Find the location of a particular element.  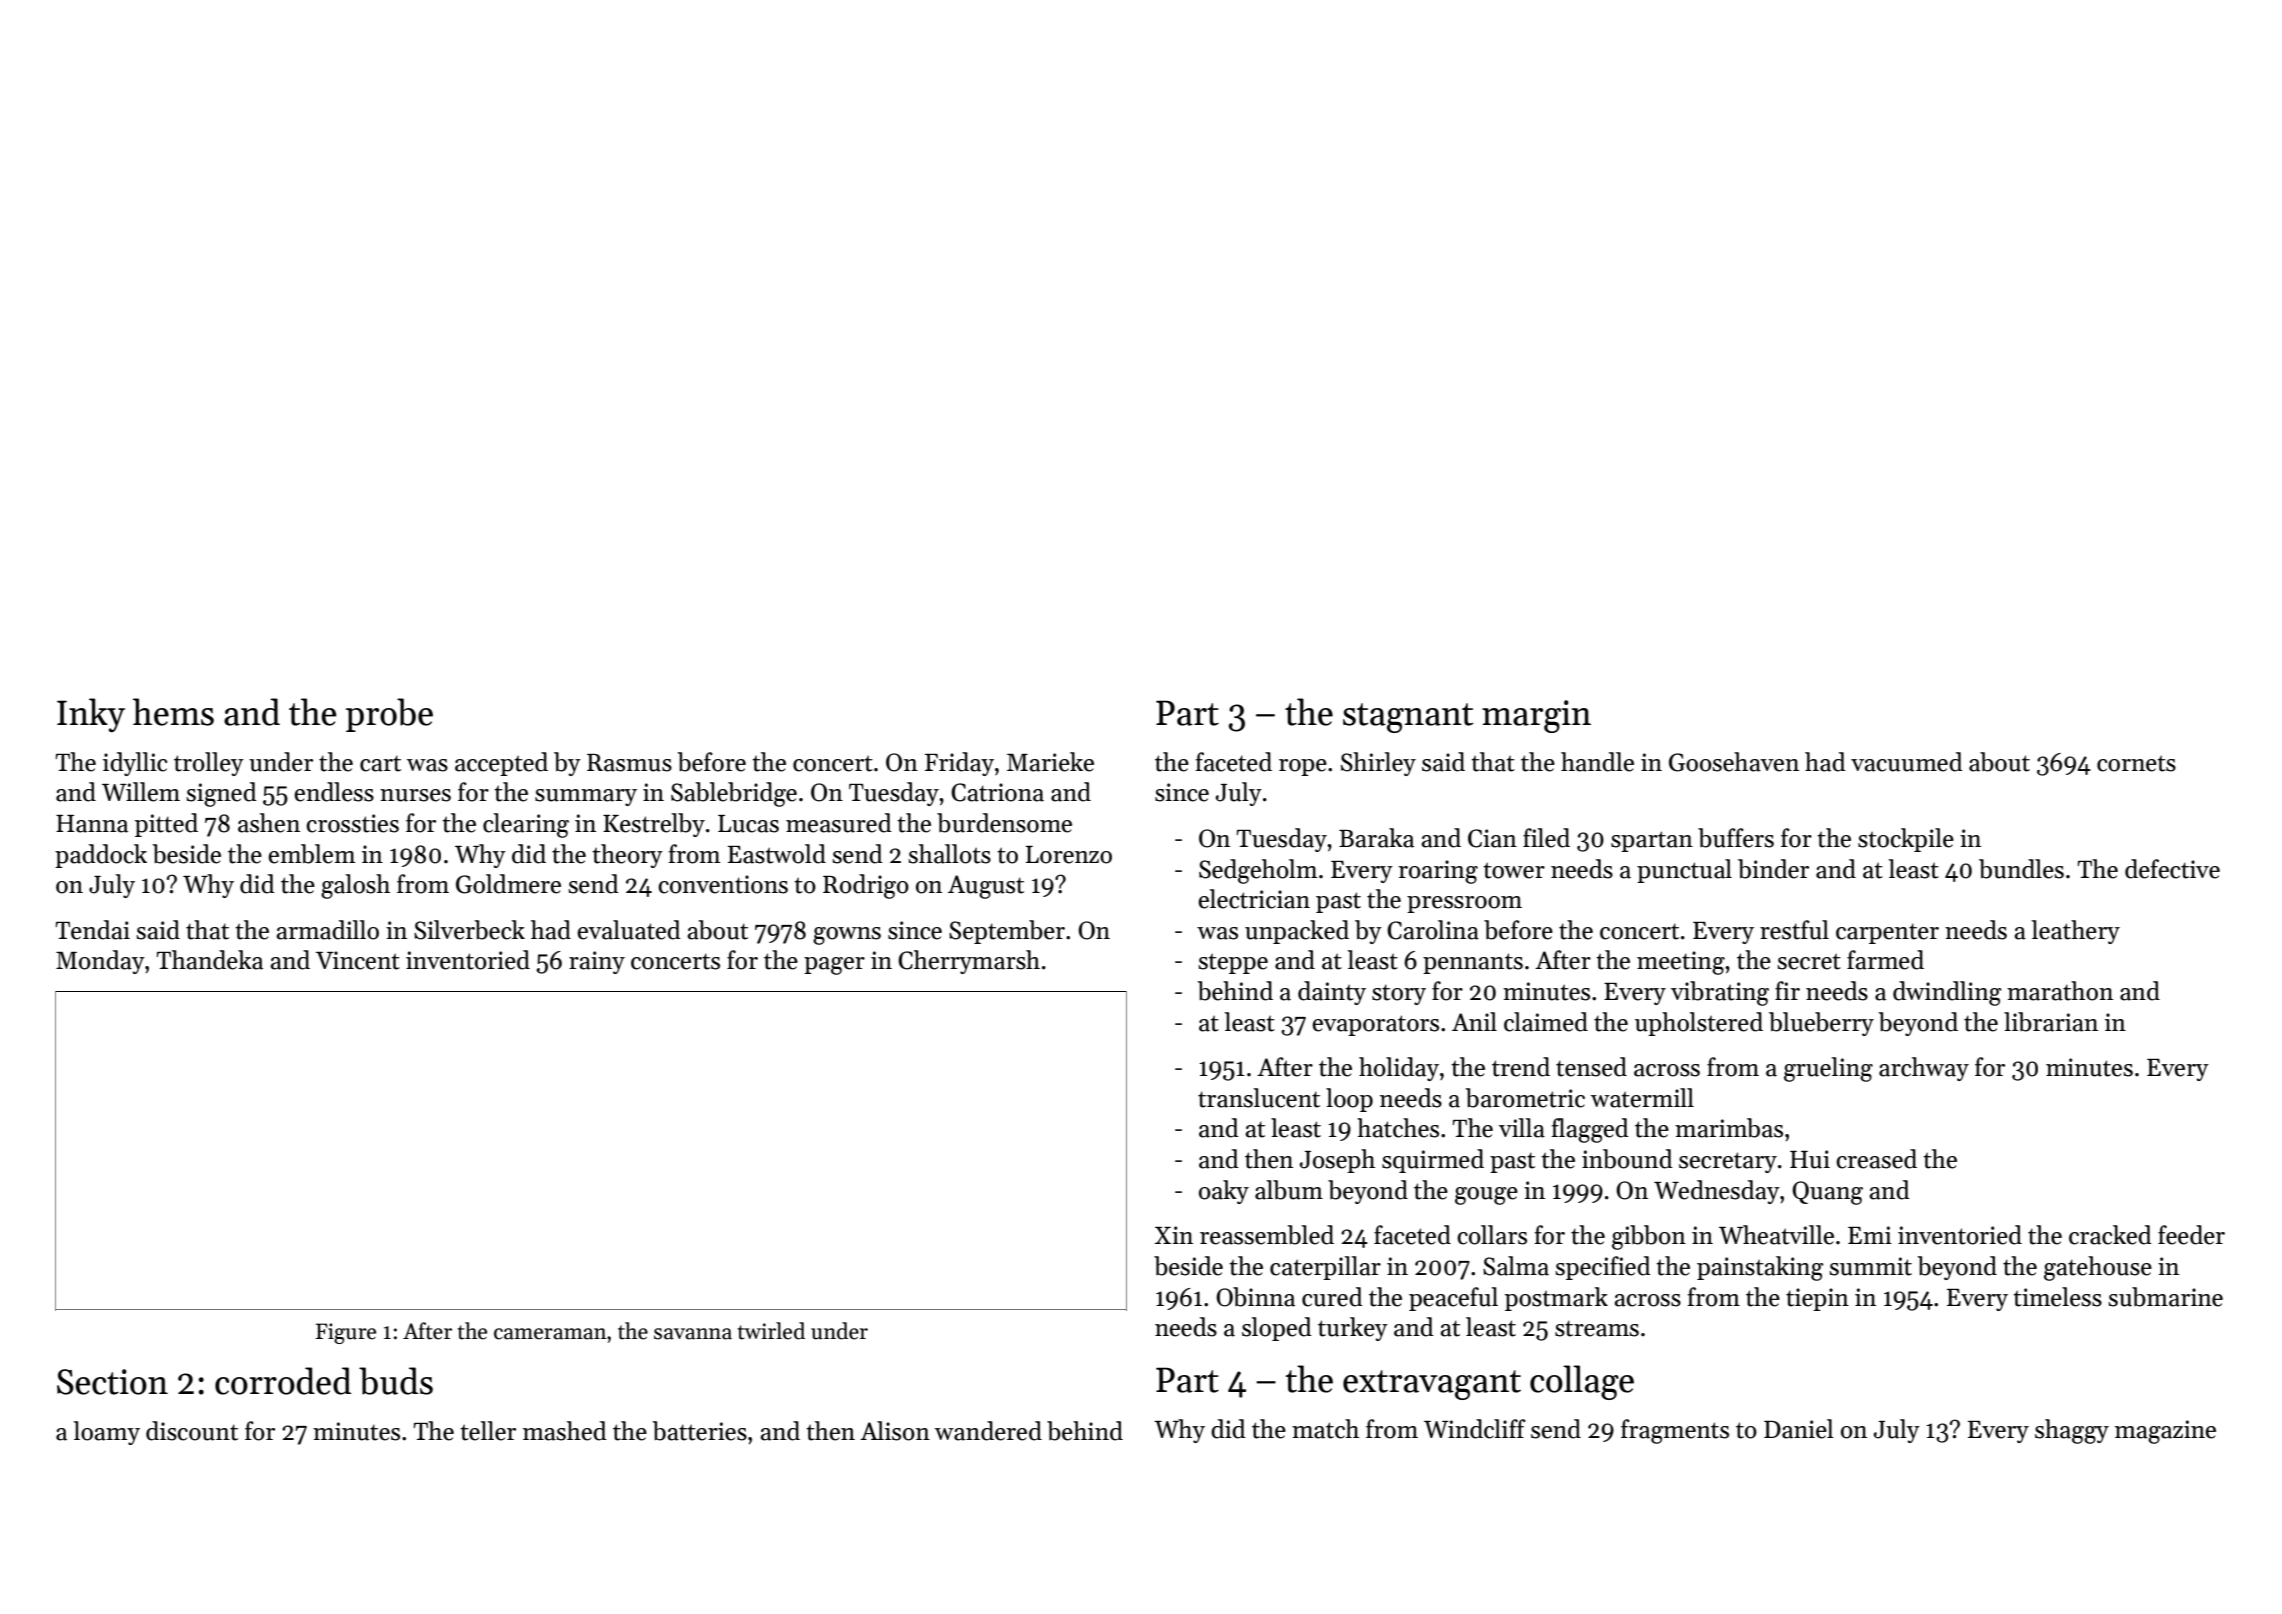

blueberry is located at coordinates (1821, 1024).
